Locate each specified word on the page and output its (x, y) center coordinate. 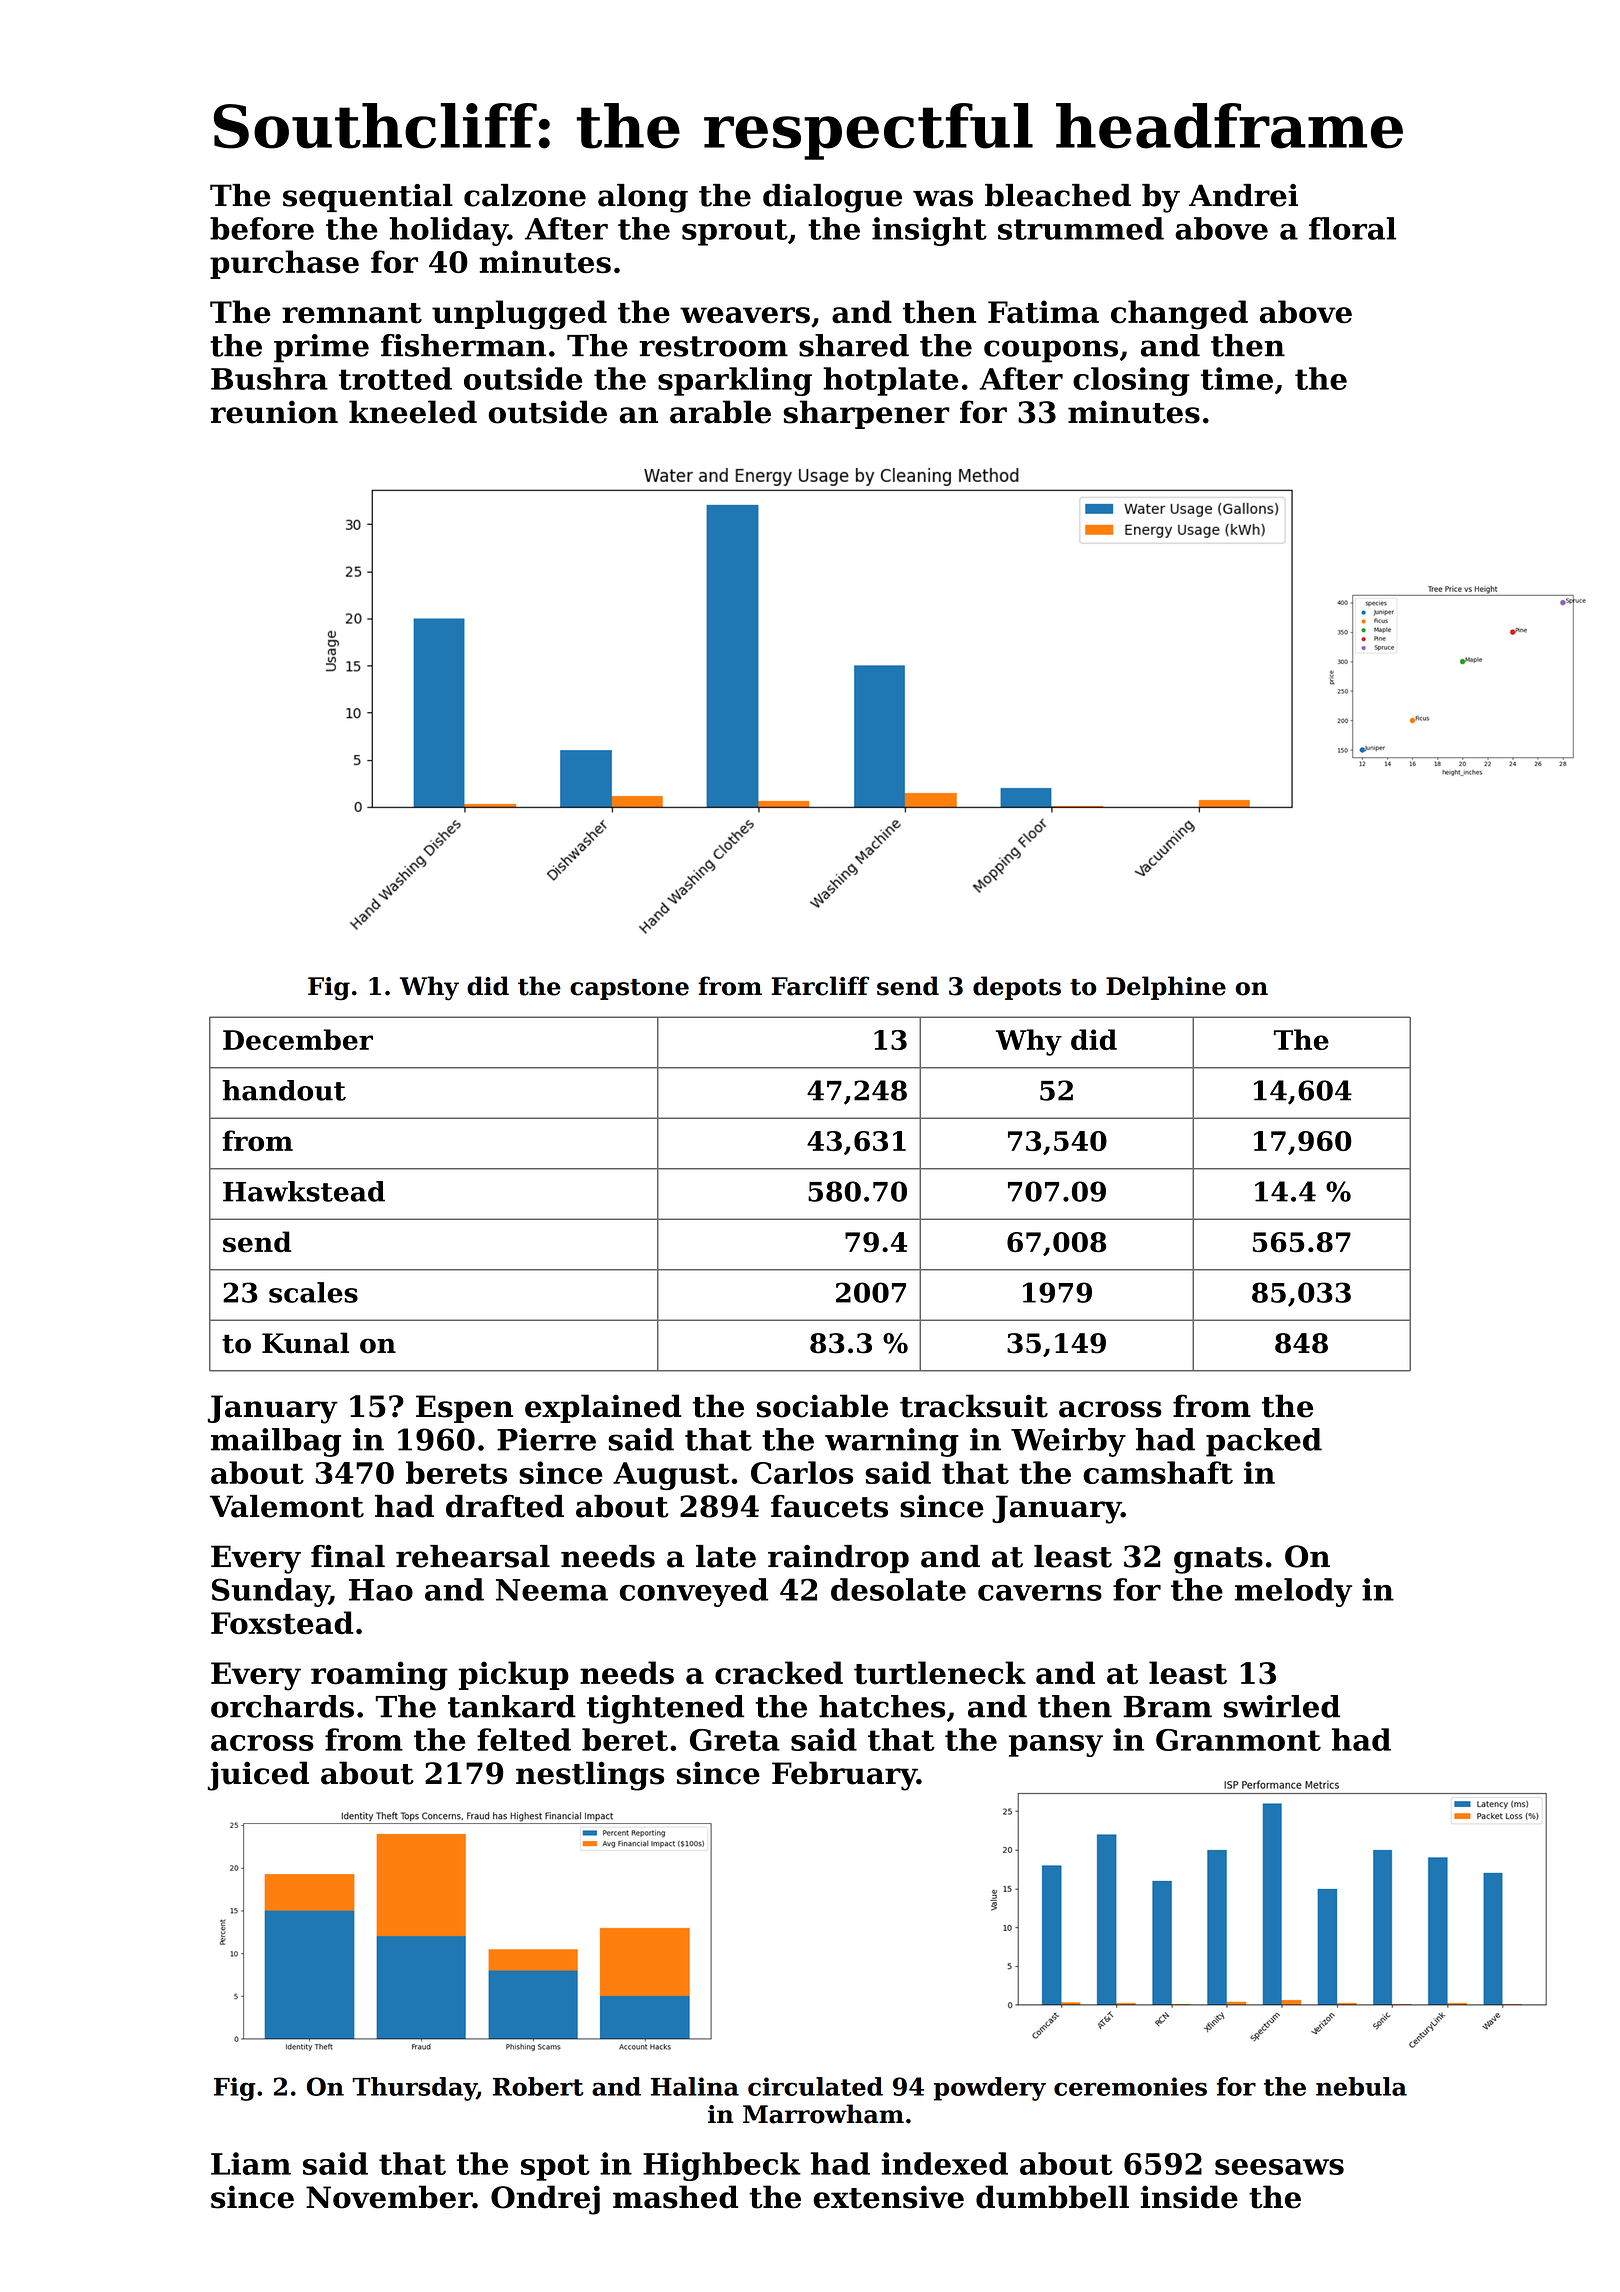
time (1237, 378)
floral (1352, 228)
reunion (274, 412)
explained (603, 1408)
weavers (745, 315)
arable (720, 412)
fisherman (463, 345)
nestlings (590, 1776)
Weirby (1068, 1442)
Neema (552, 1590)
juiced (258, 1776)
